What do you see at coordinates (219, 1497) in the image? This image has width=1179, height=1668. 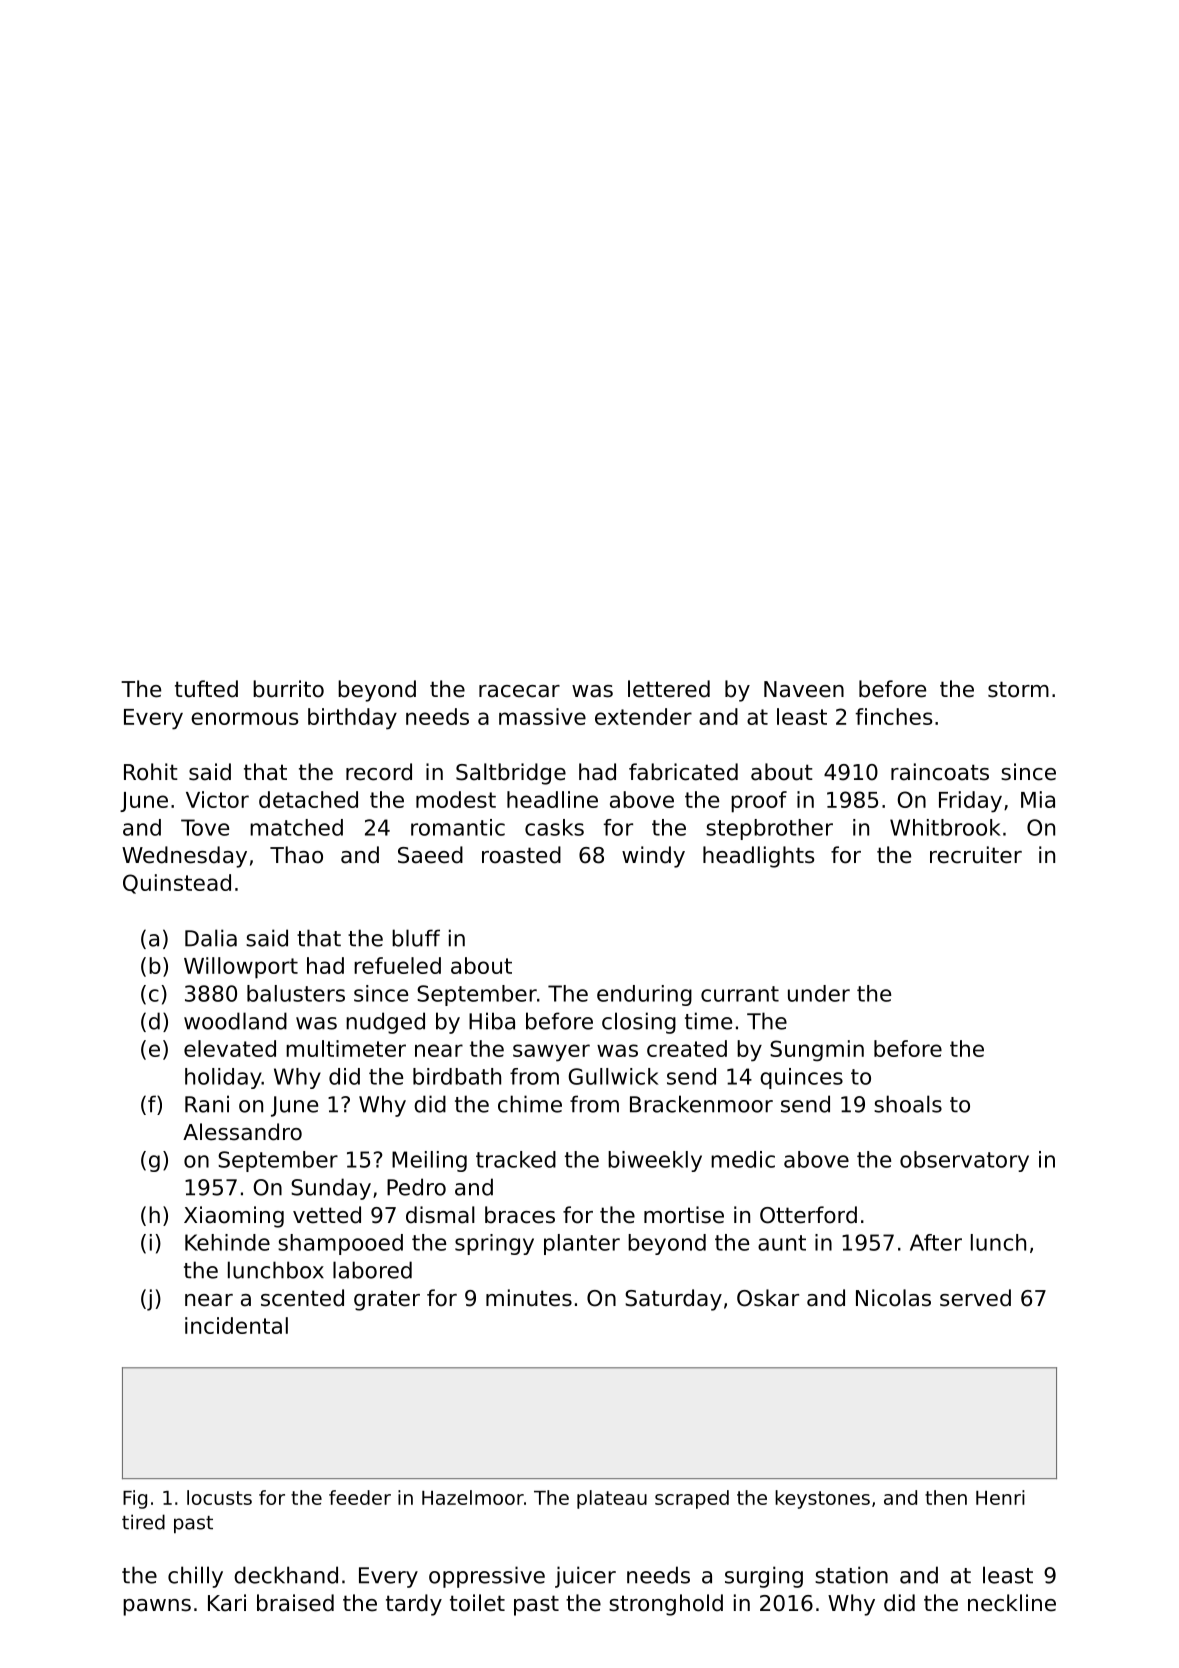 I see `locusts` at bounding box center [219, 1497].
